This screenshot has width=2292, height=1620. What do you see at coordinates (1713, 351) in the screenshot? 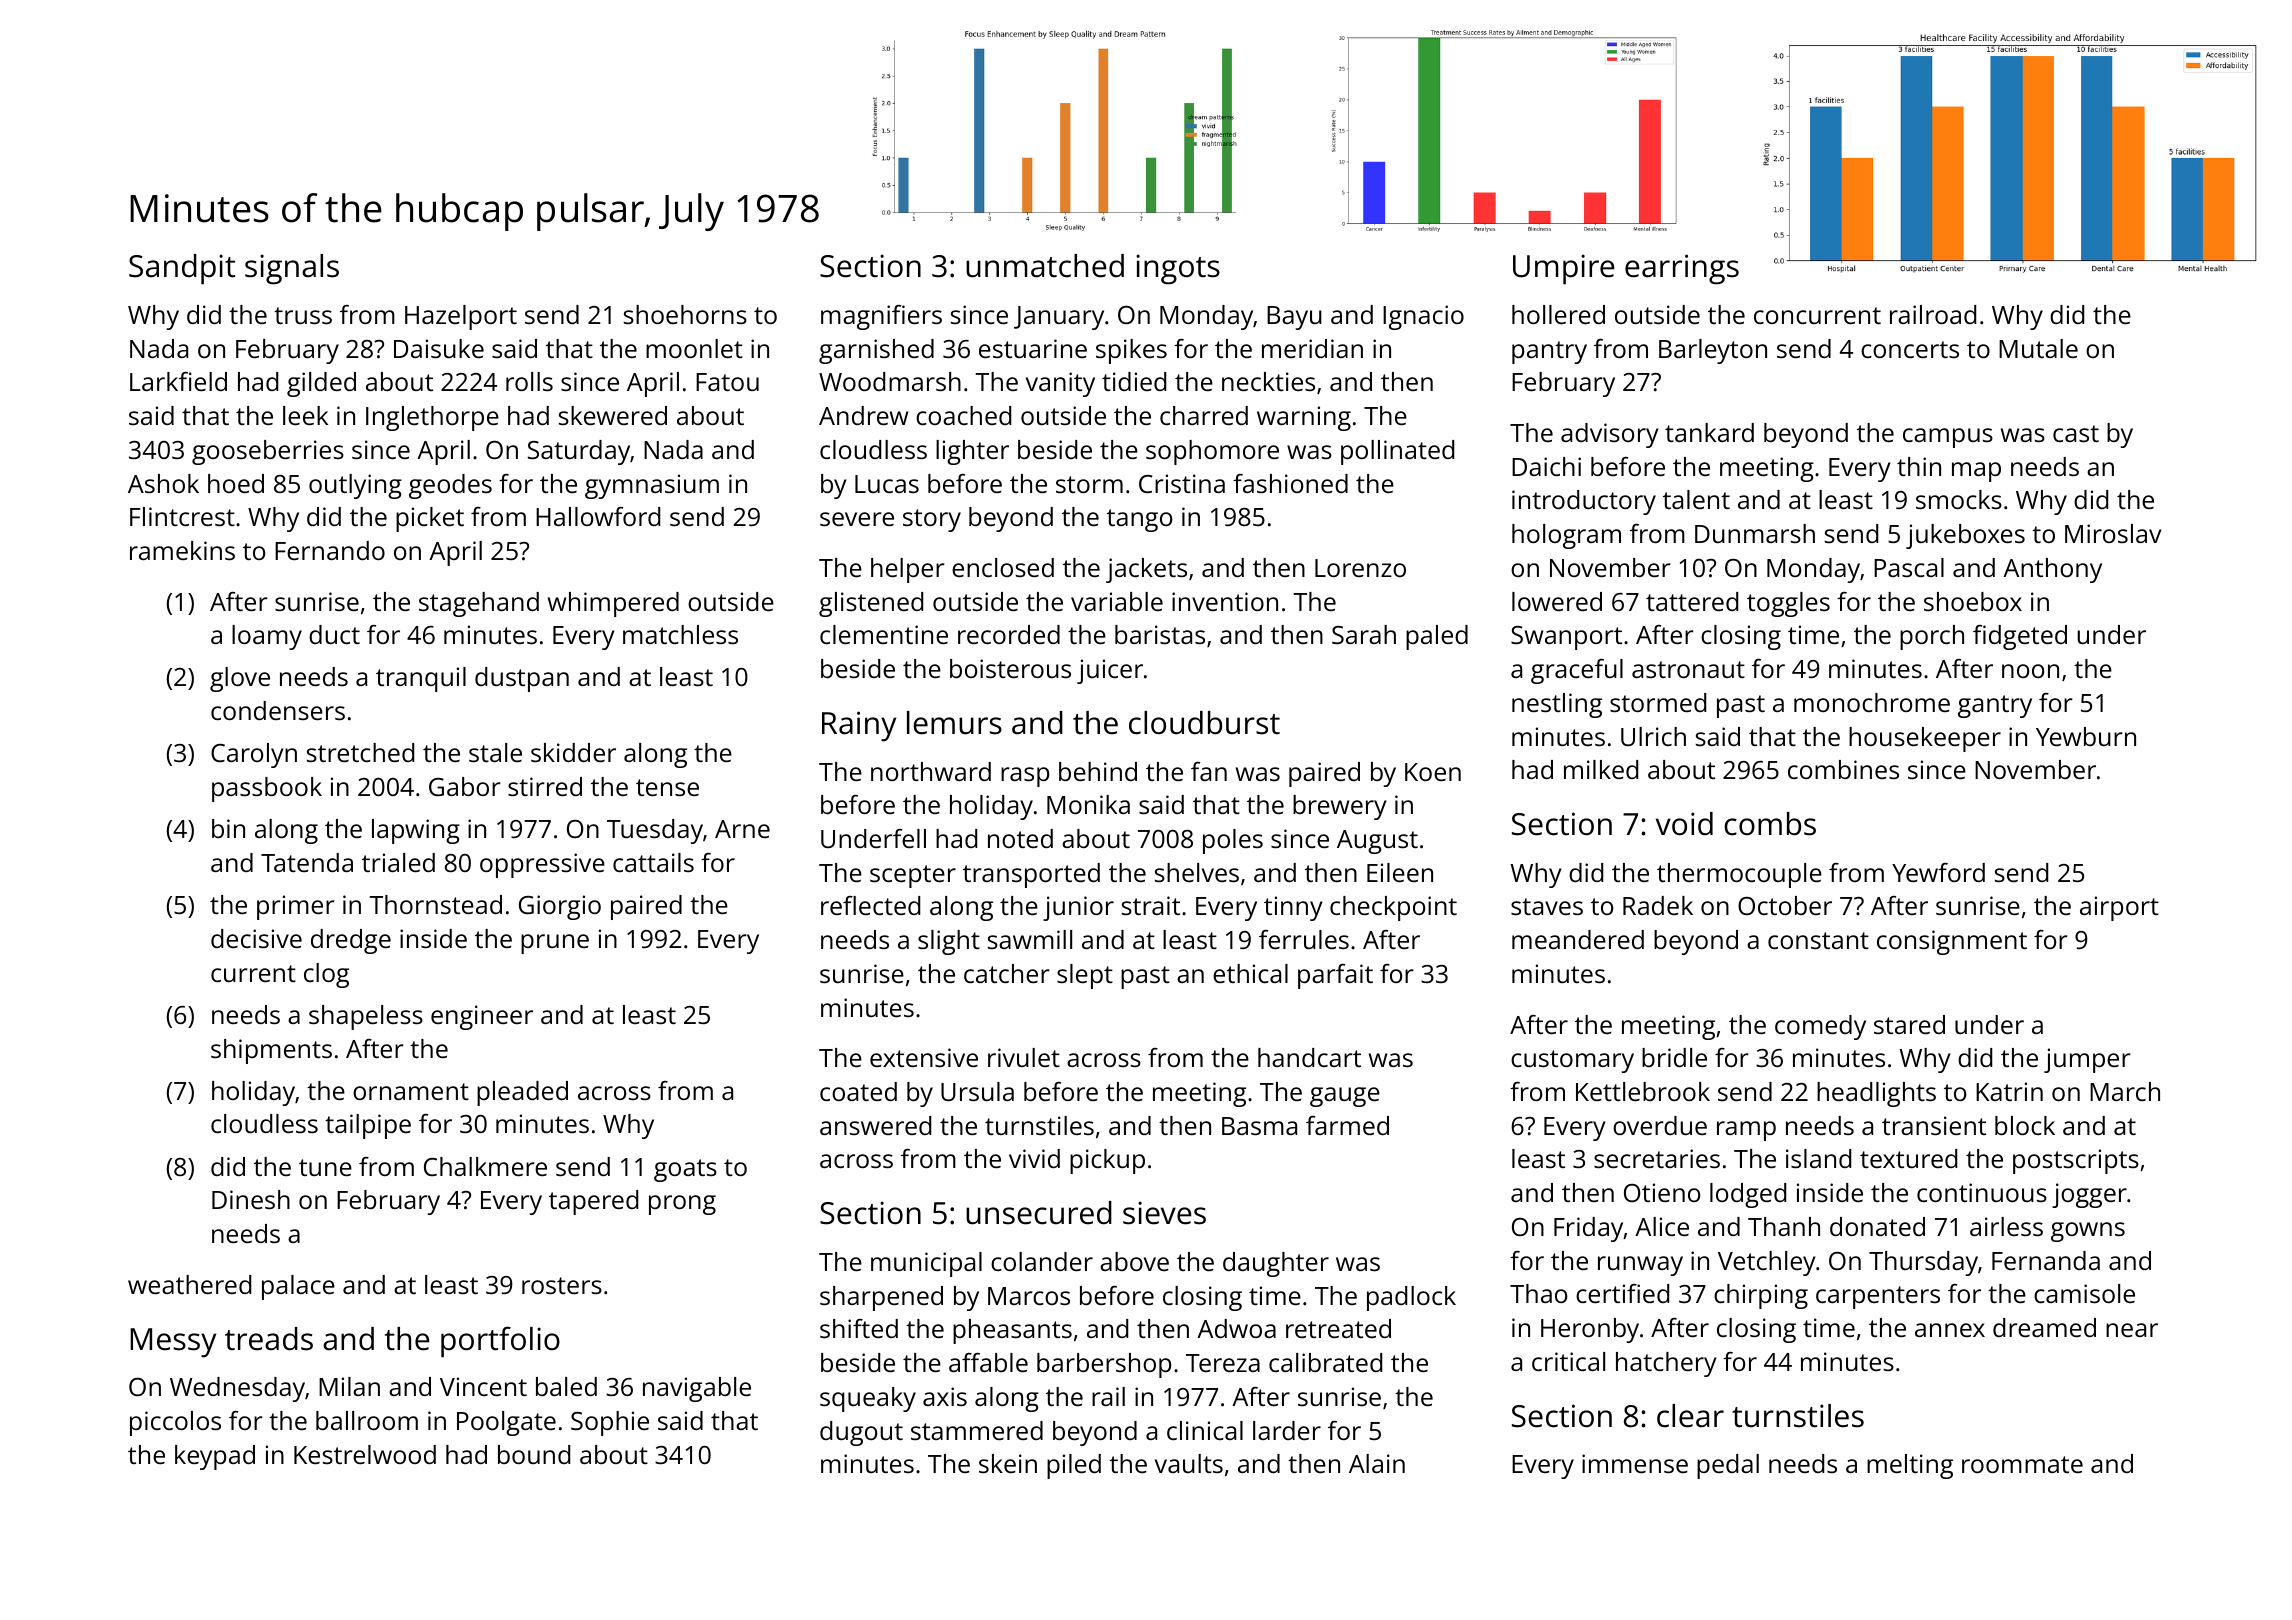
I see `Barleyton` at bounding box center [1713, 351].
